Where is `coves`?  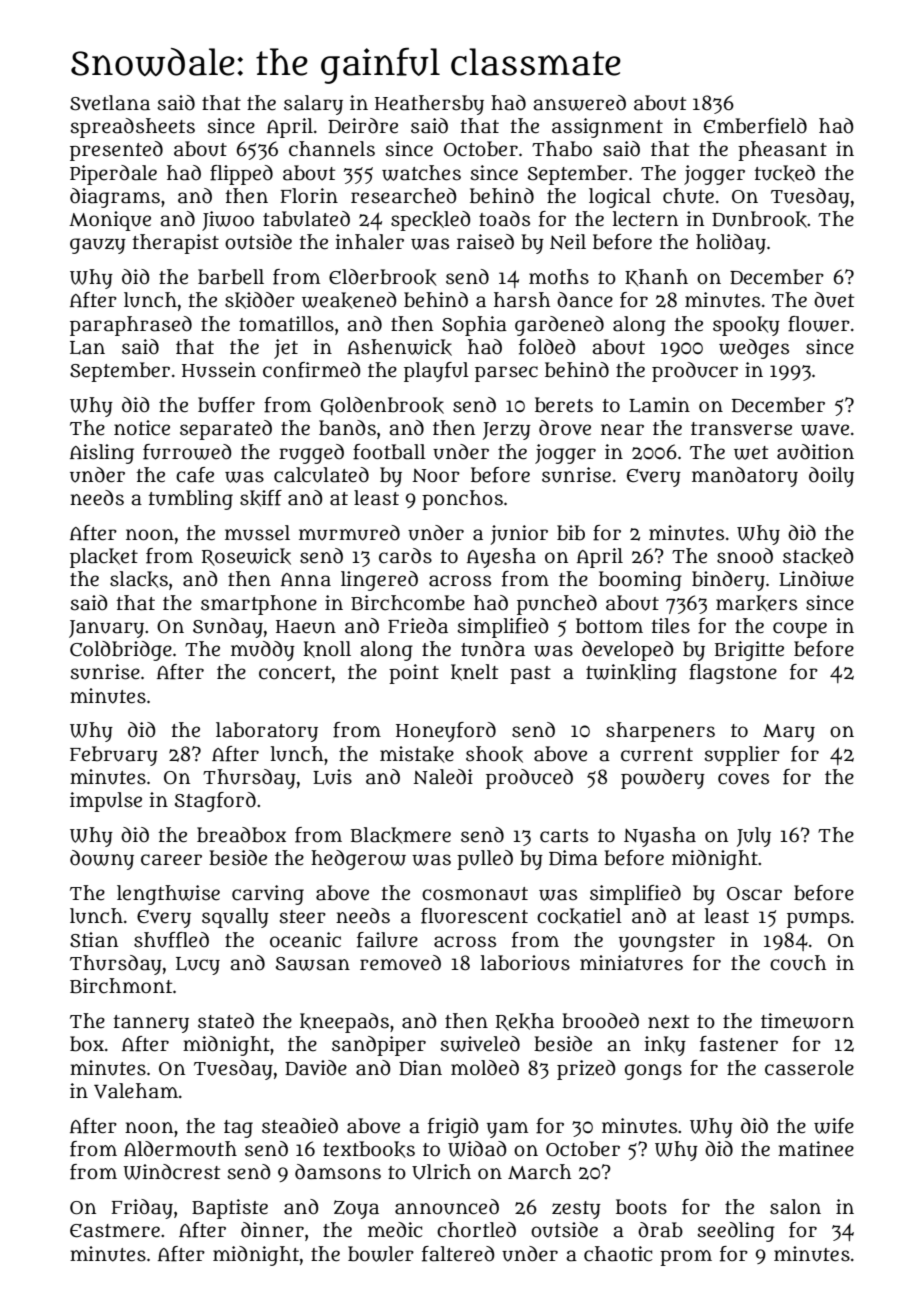
coves is located at coordinates (743, 779).
